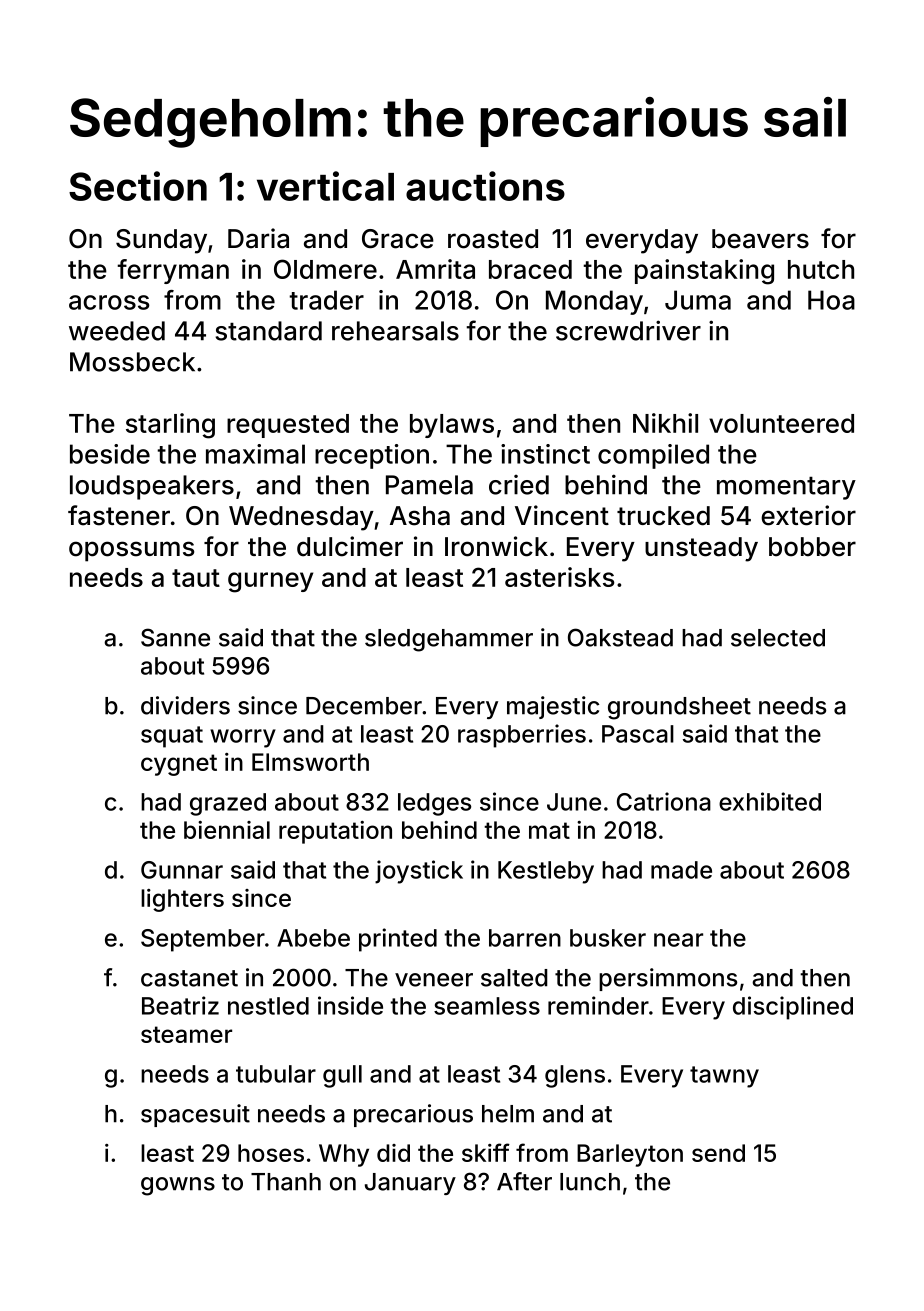 The width and height of the document is (924, 1311). I want to click on vertical, so click(325, 186).
